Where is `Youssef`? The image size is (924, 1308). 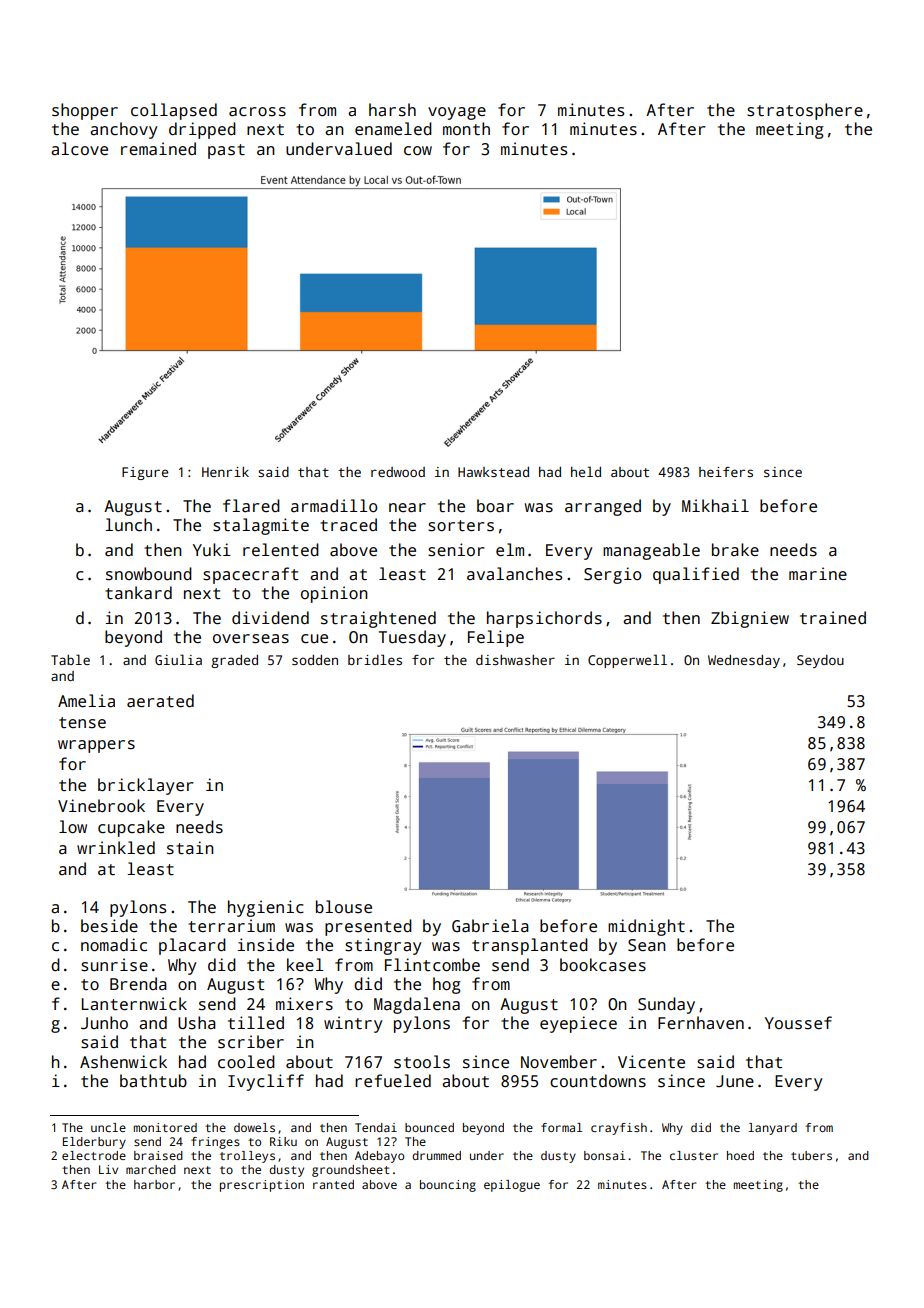 Youssef is located at coordinates (798, 1023).
